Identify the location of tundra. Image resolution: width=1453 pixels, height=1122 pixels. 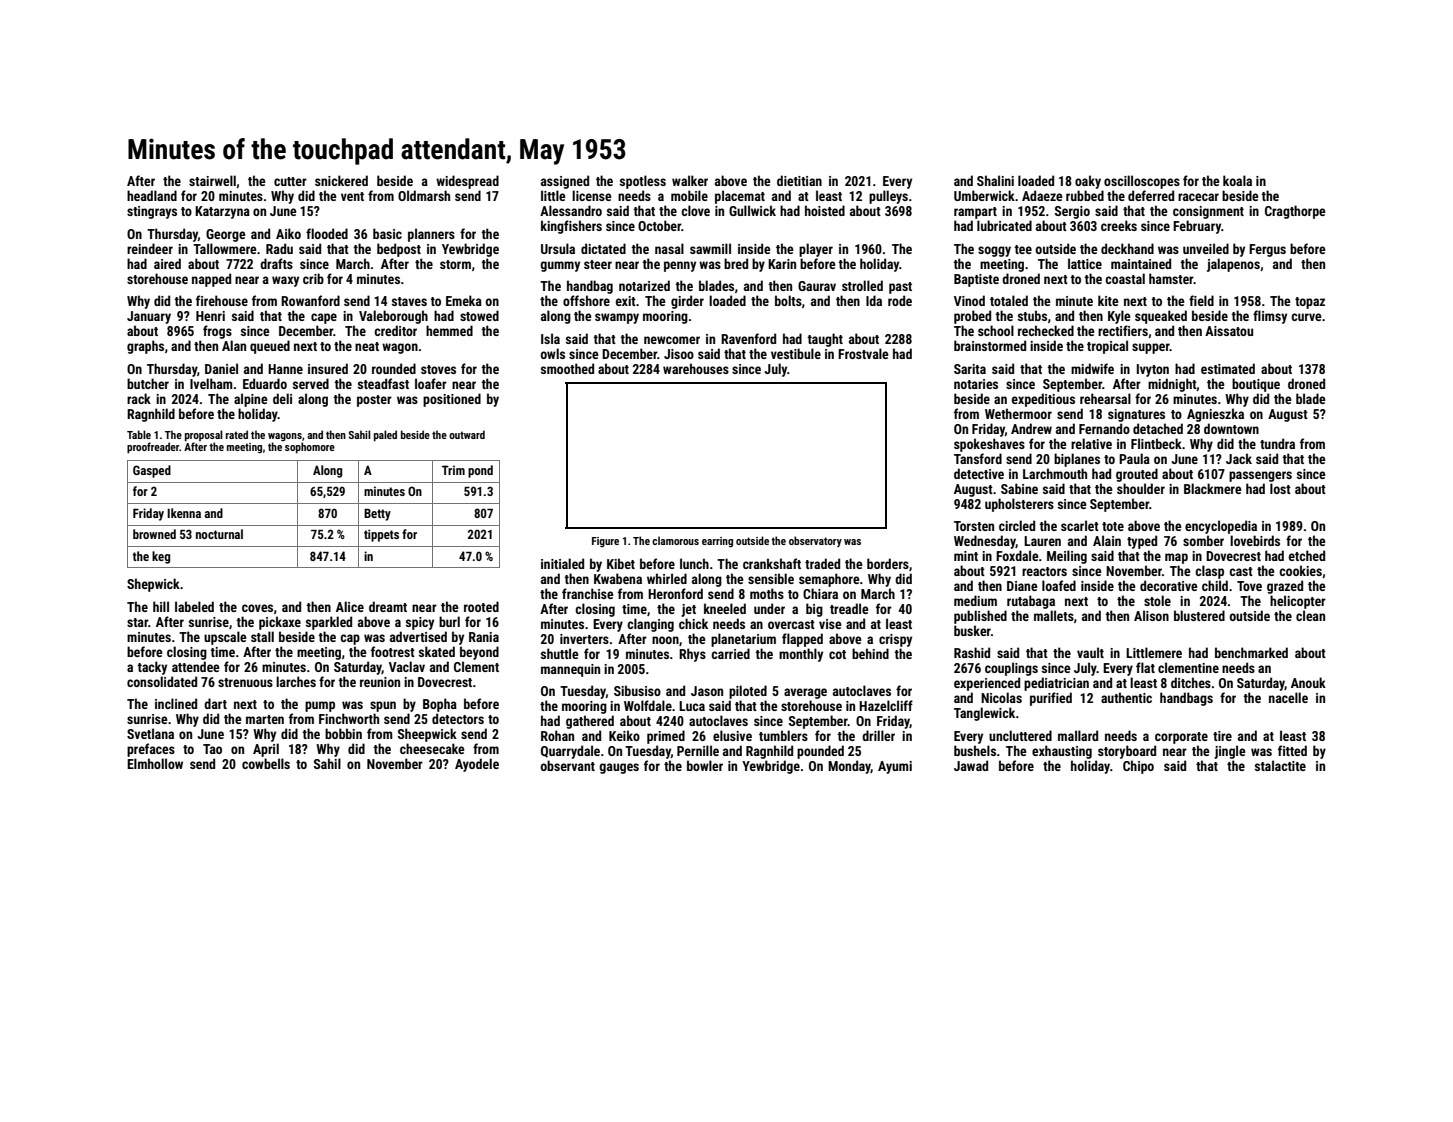
(1277, 443).
